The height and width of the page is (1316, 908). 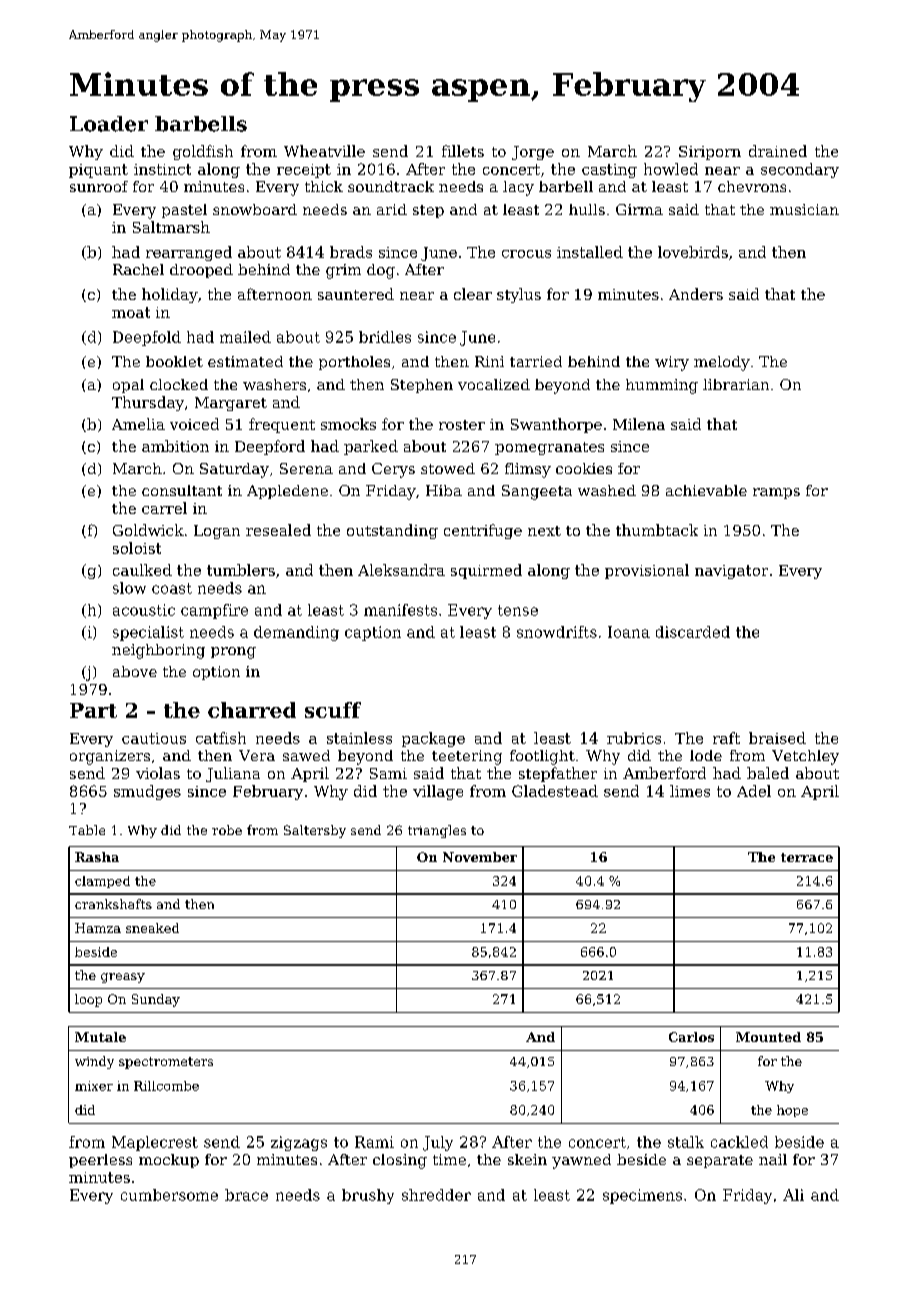 I want to click on Siriporn, so click(x=710, y=153).
